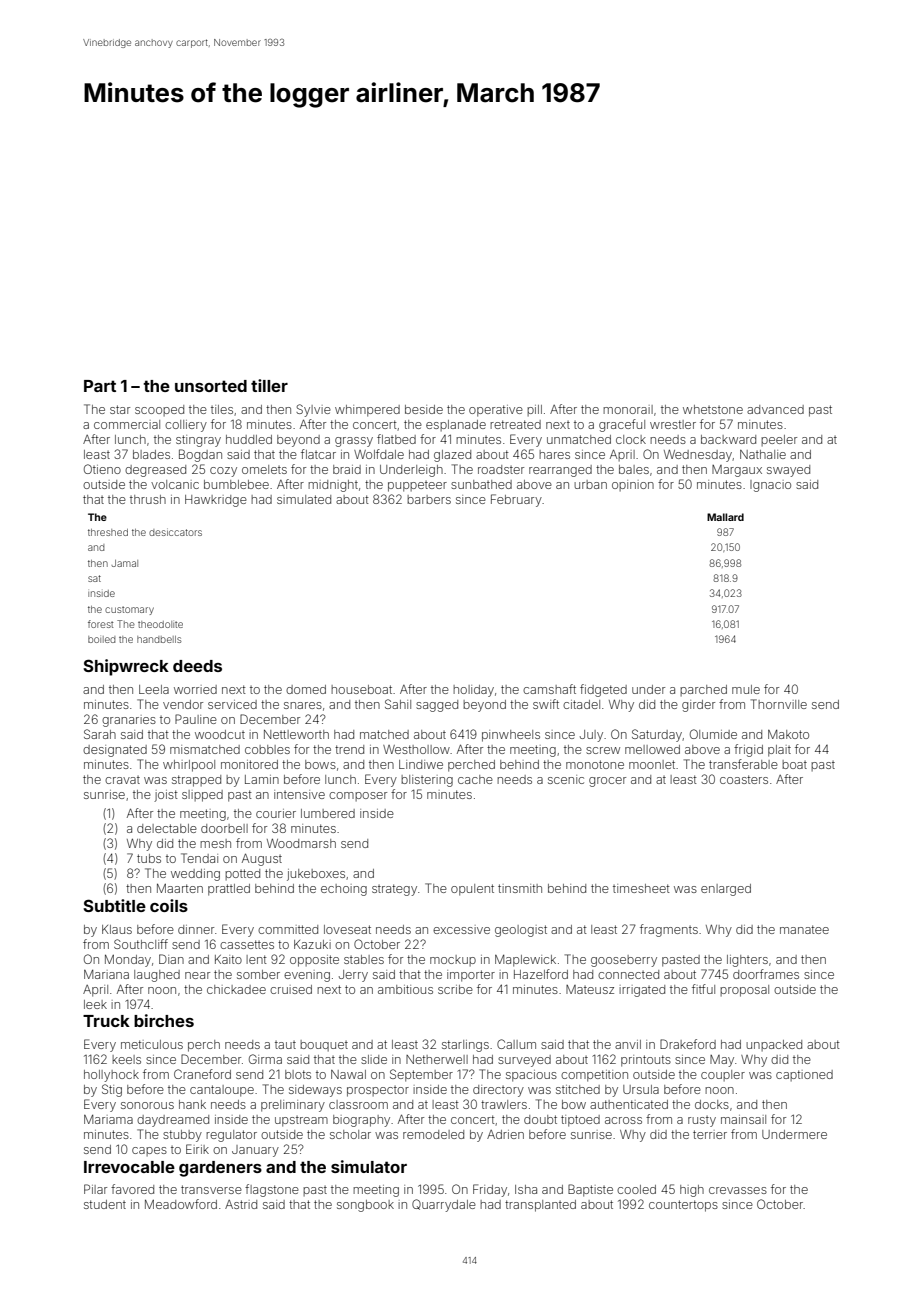 The height and width of the screenshot is (1308, 924). Describe the element at coordinates (247, 944) in the screenshot. I see `cassettes` at that location.
